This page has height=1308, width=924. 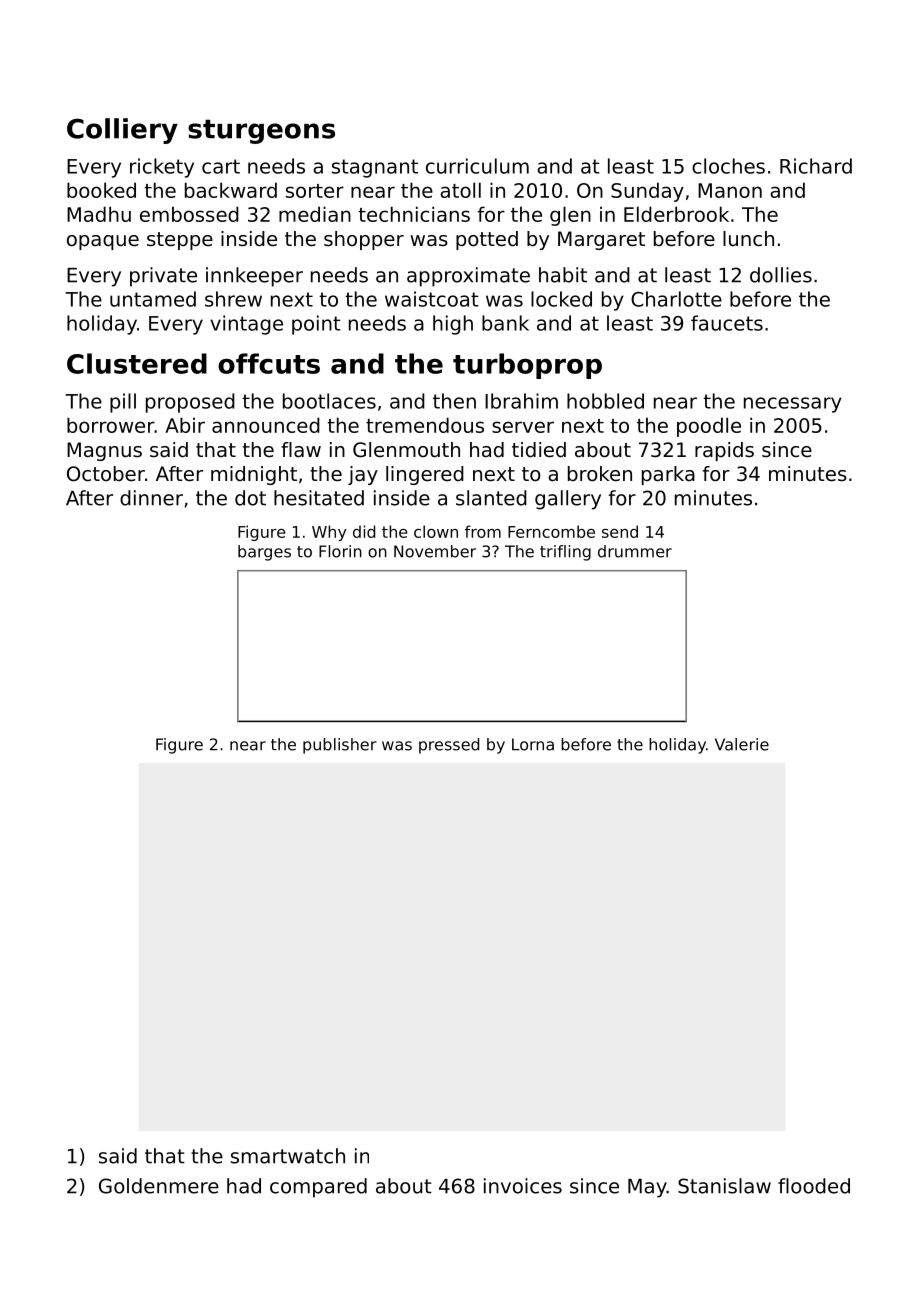 What do you see at coordinates (180, 241) in the page?
I see `steppe` at bounding box center [180, 241].
